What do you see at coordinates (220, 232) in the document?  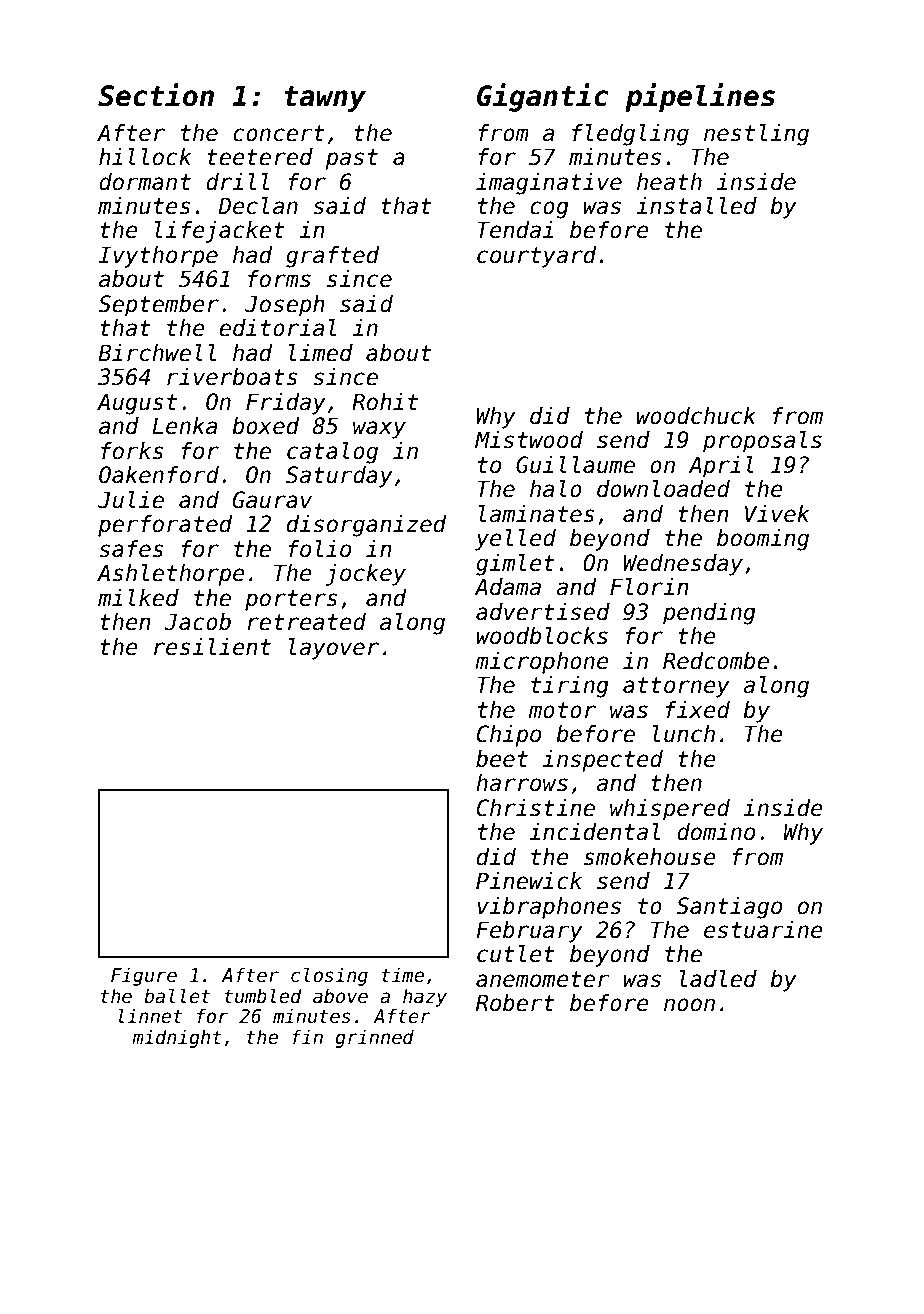 I see `lifejacket` at bounding box center [220, 232].
